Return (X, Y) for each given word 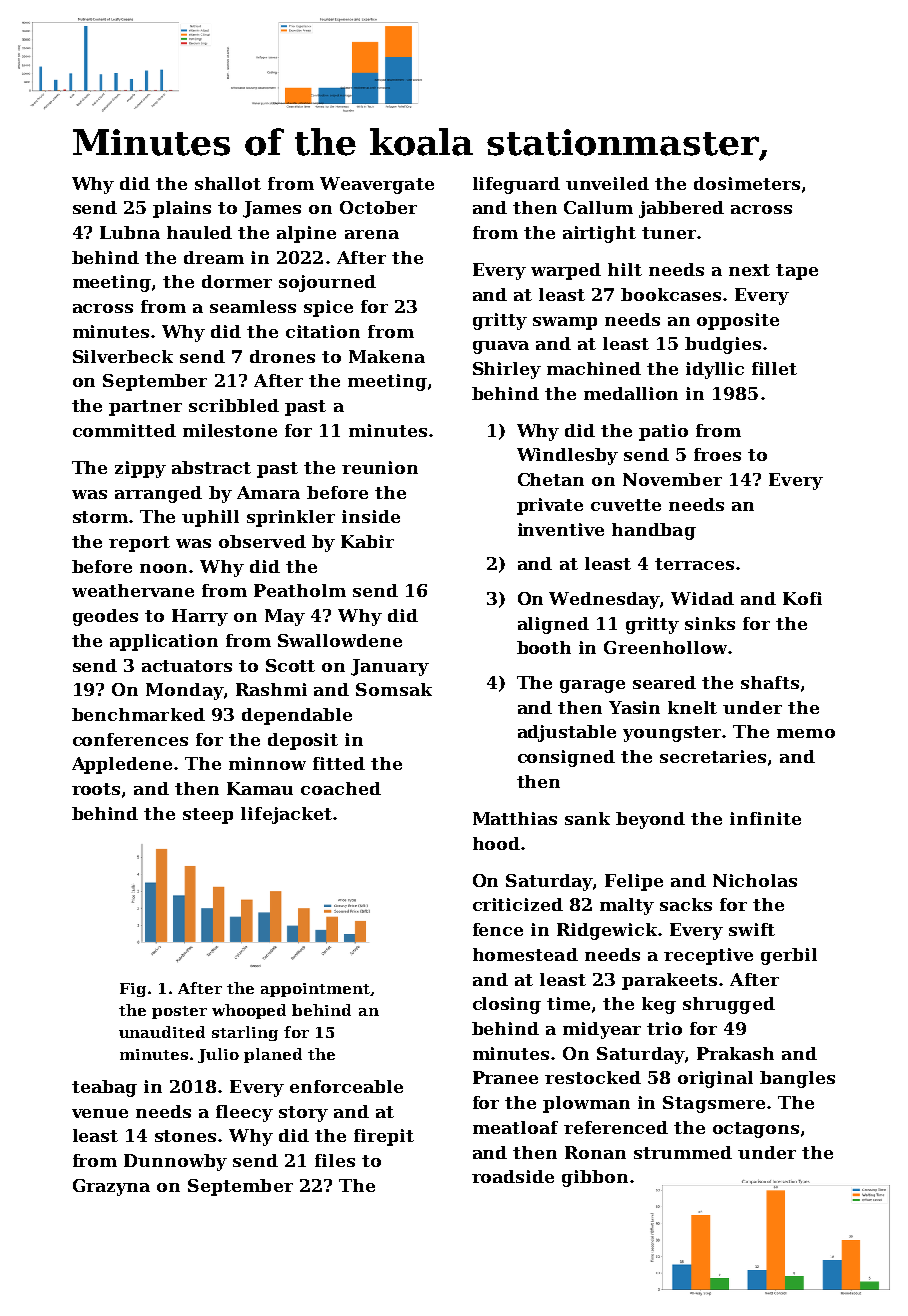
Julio (218, 1055)
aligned (553, 625)
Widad (702, 598)
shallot (228, 183)
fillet (774, 368)
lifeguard (516, 185)
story (303, 1114)
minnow (267, 763)
